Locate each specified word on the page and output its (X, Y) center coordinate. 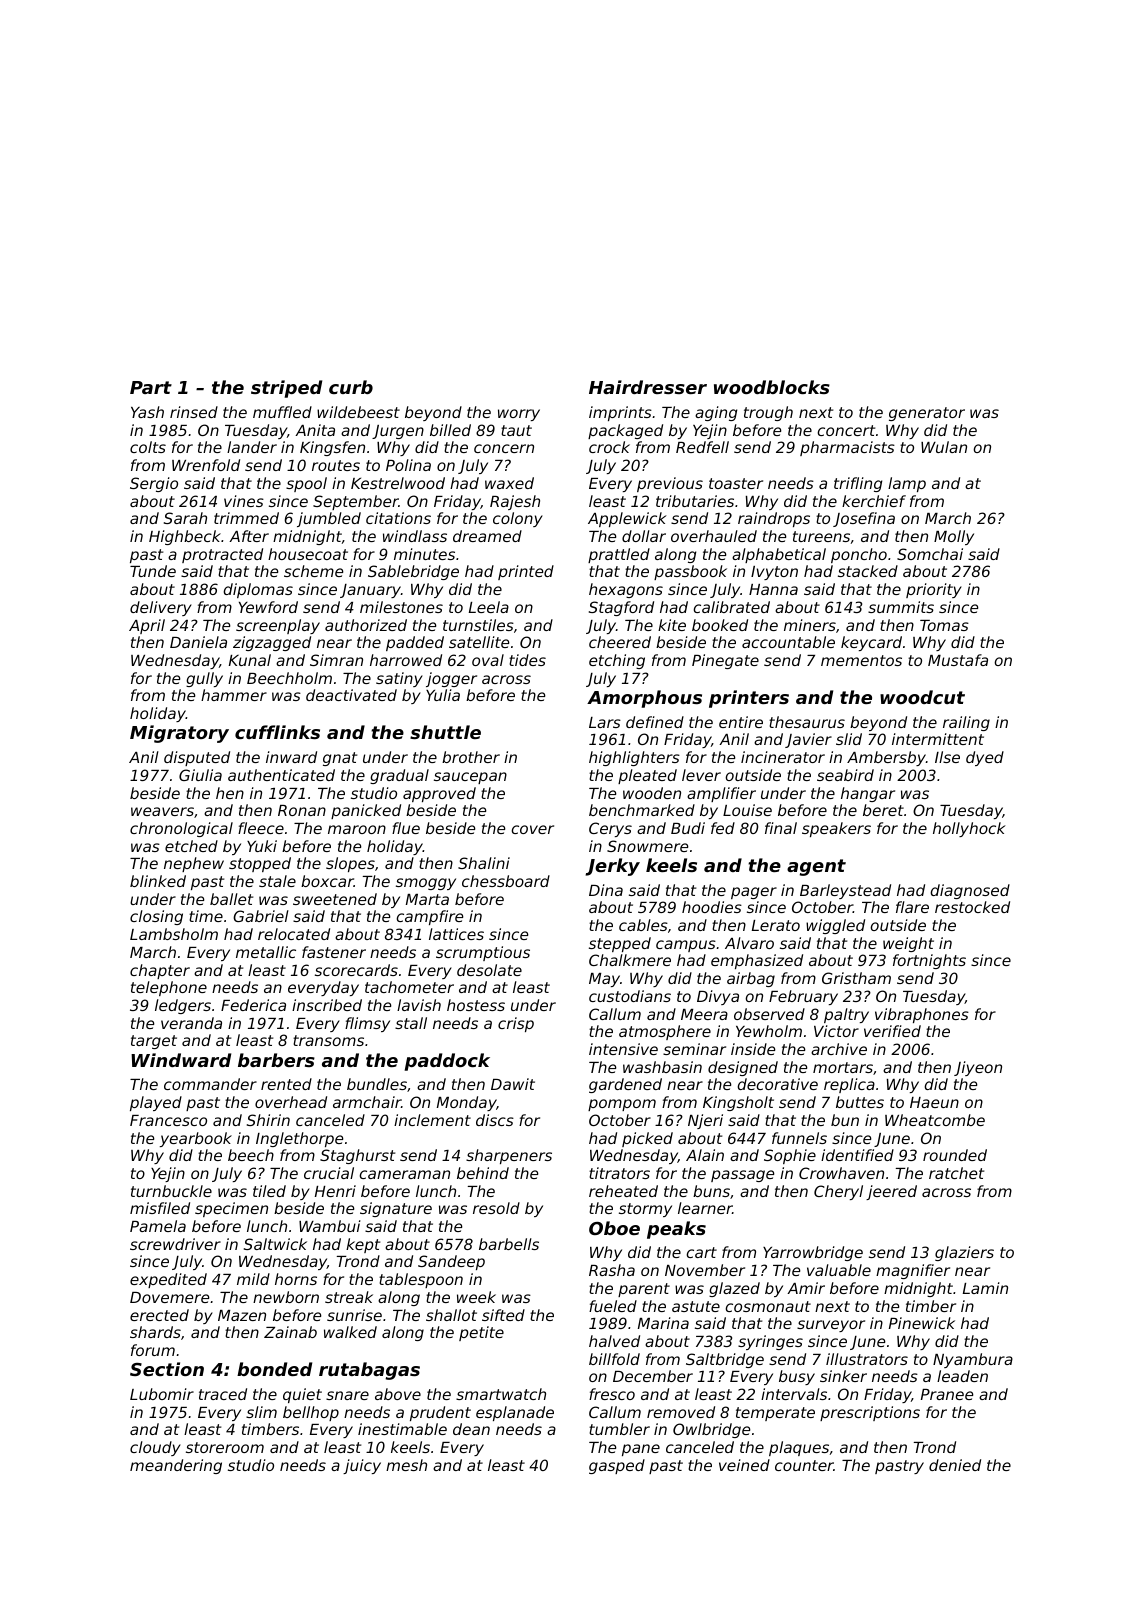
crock (609, 447)
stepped (620, 944)
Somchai (930, 554)
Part (151, 387)
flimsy (367, 1024)
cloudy (155, 1448)
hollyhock (969, 829)
